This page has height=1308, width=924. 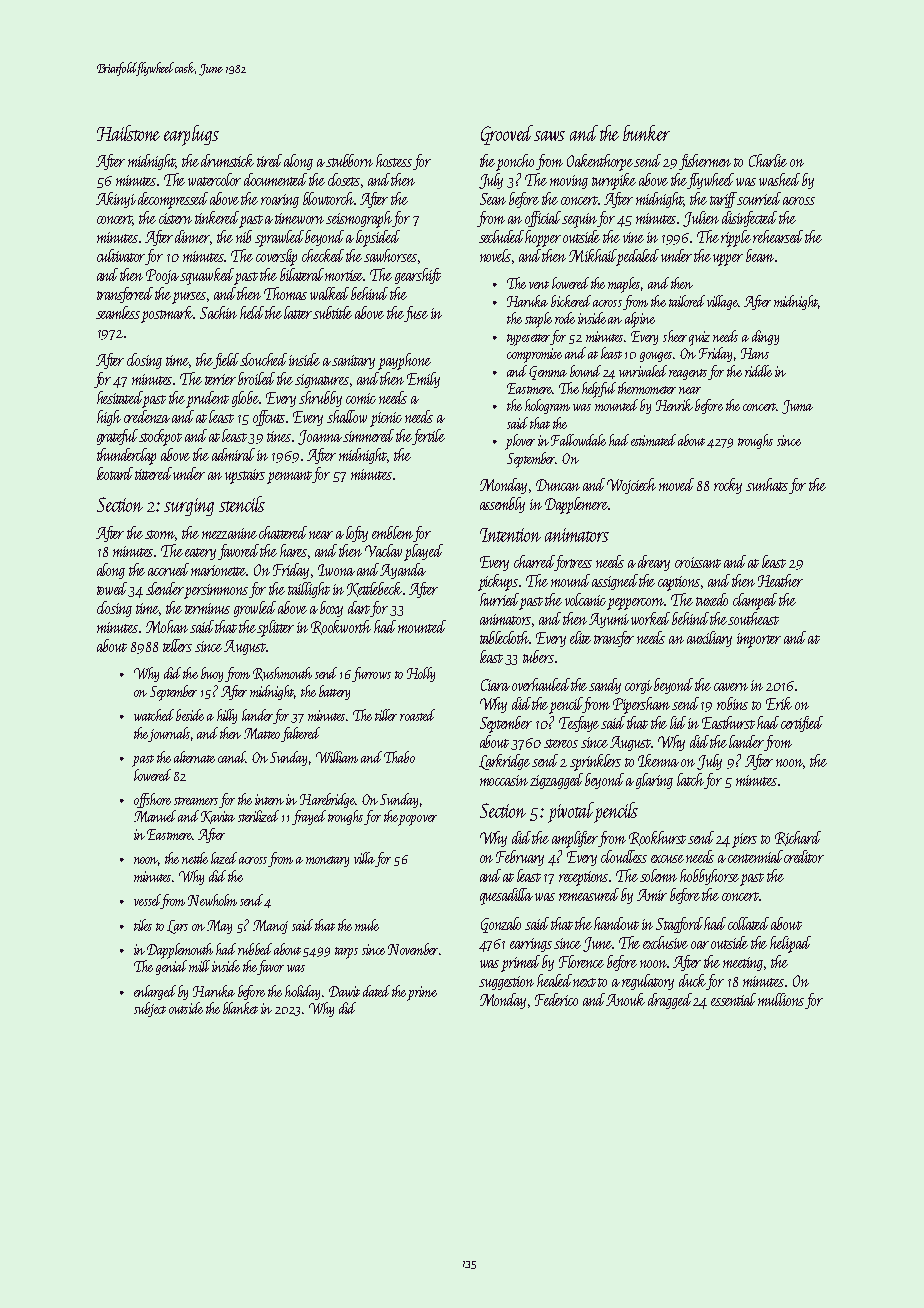 I want to click on Sean, so click(x=493, y=199).
